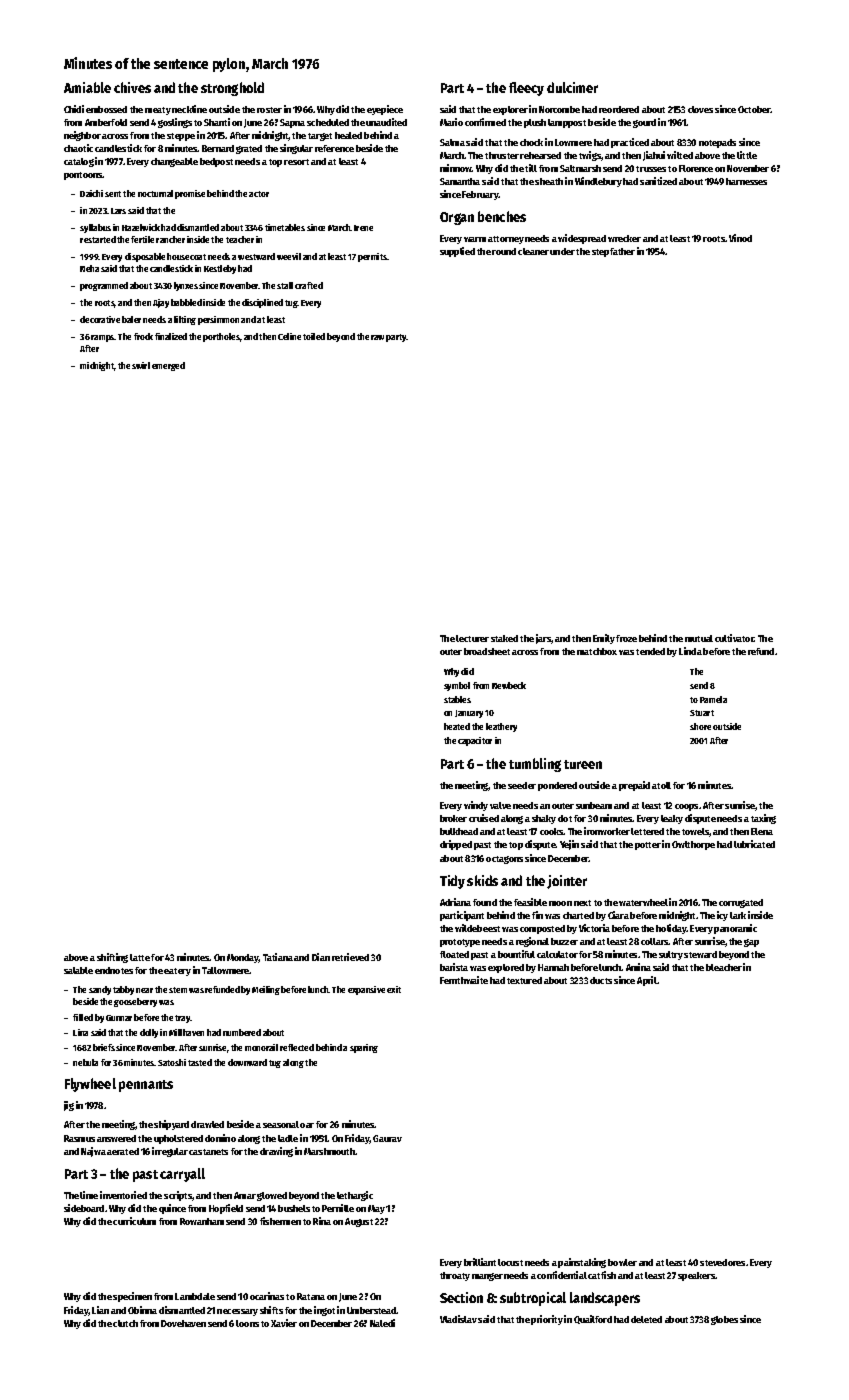  What do you see at coordinates (476, 806) in the screenshot?
I see `windy` at bounding box center [476, 806].
